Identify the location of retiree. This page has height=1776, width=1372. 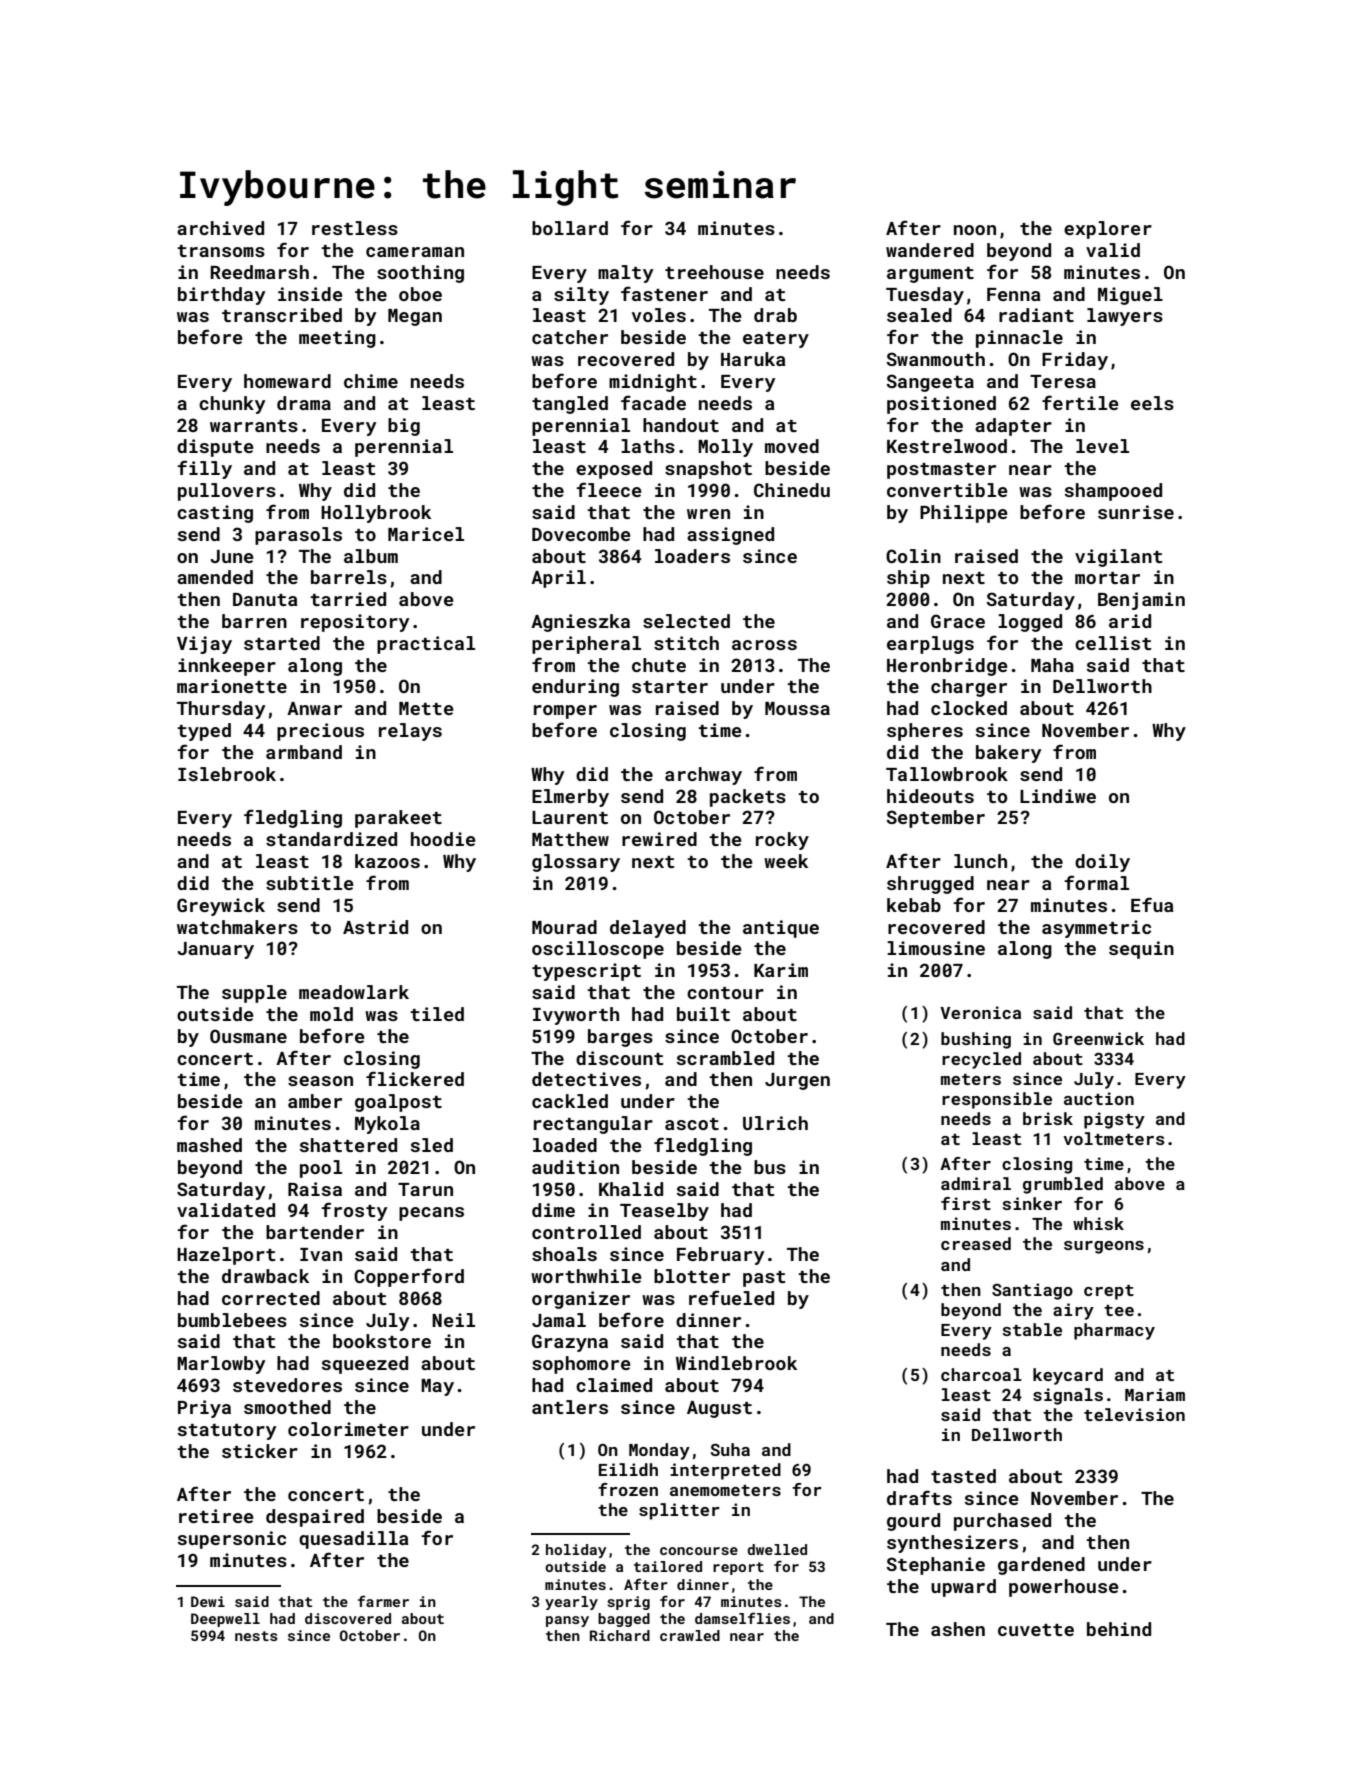
(216, 1516).
